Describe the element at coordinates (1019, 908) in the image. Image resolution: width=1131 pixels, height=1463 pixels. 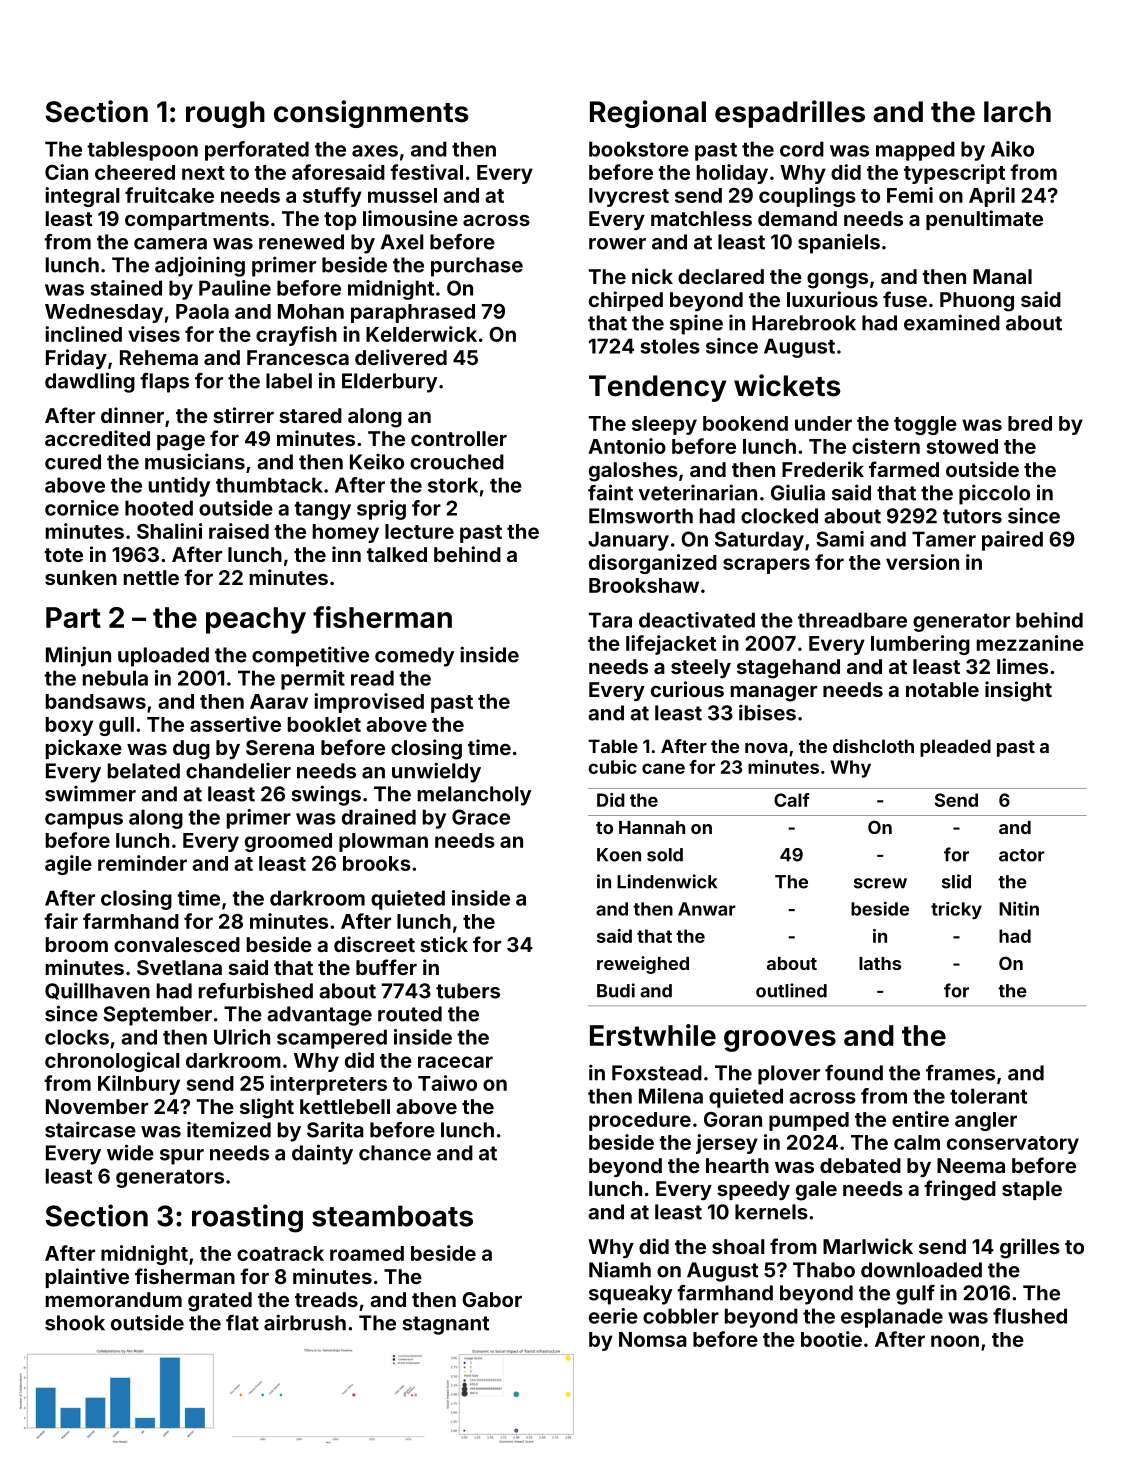
I see `Nitin` at that location.
